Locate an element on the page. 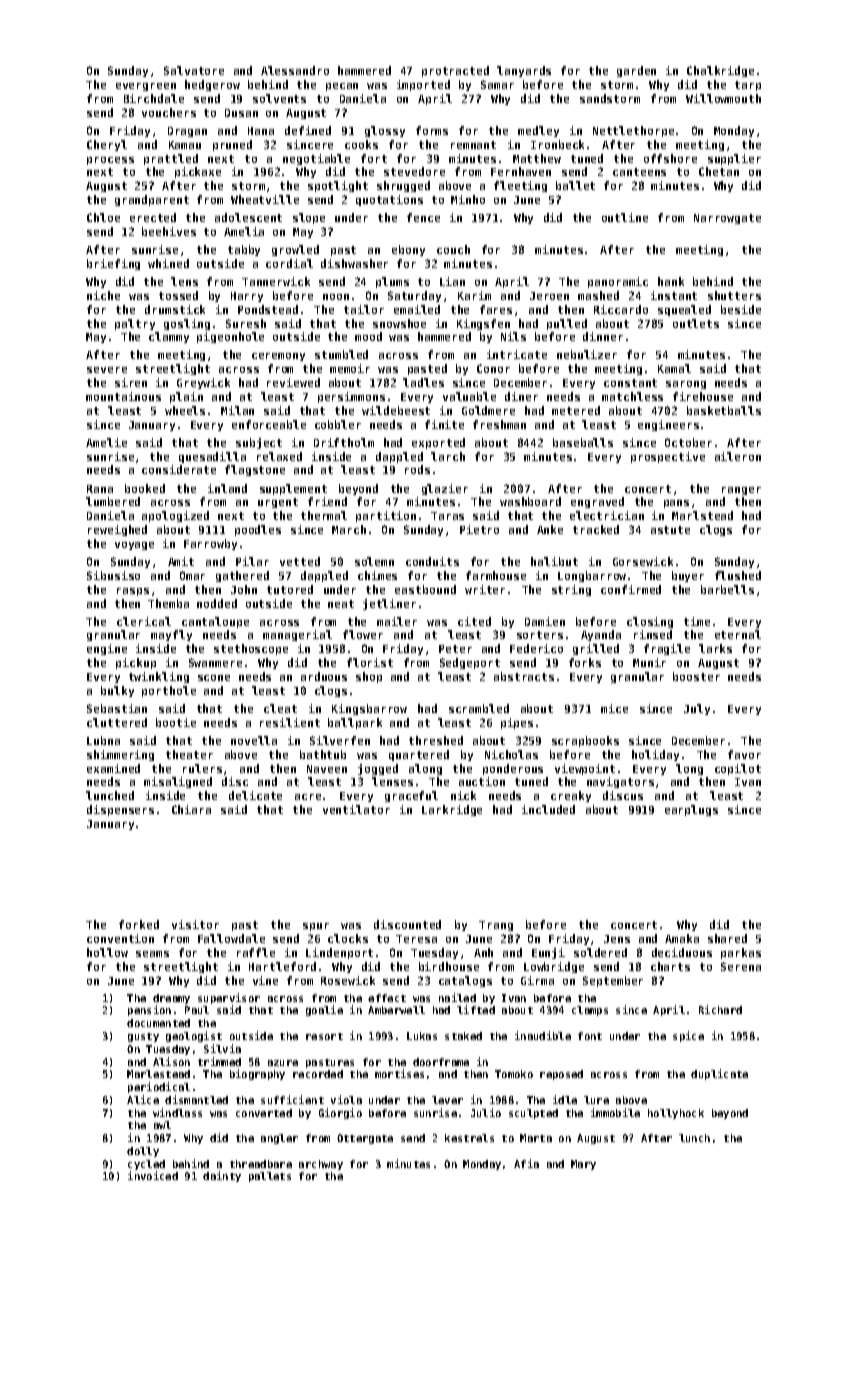 The width and height of the page is (849, 1400). spur is located at coordinates (316, 927).
